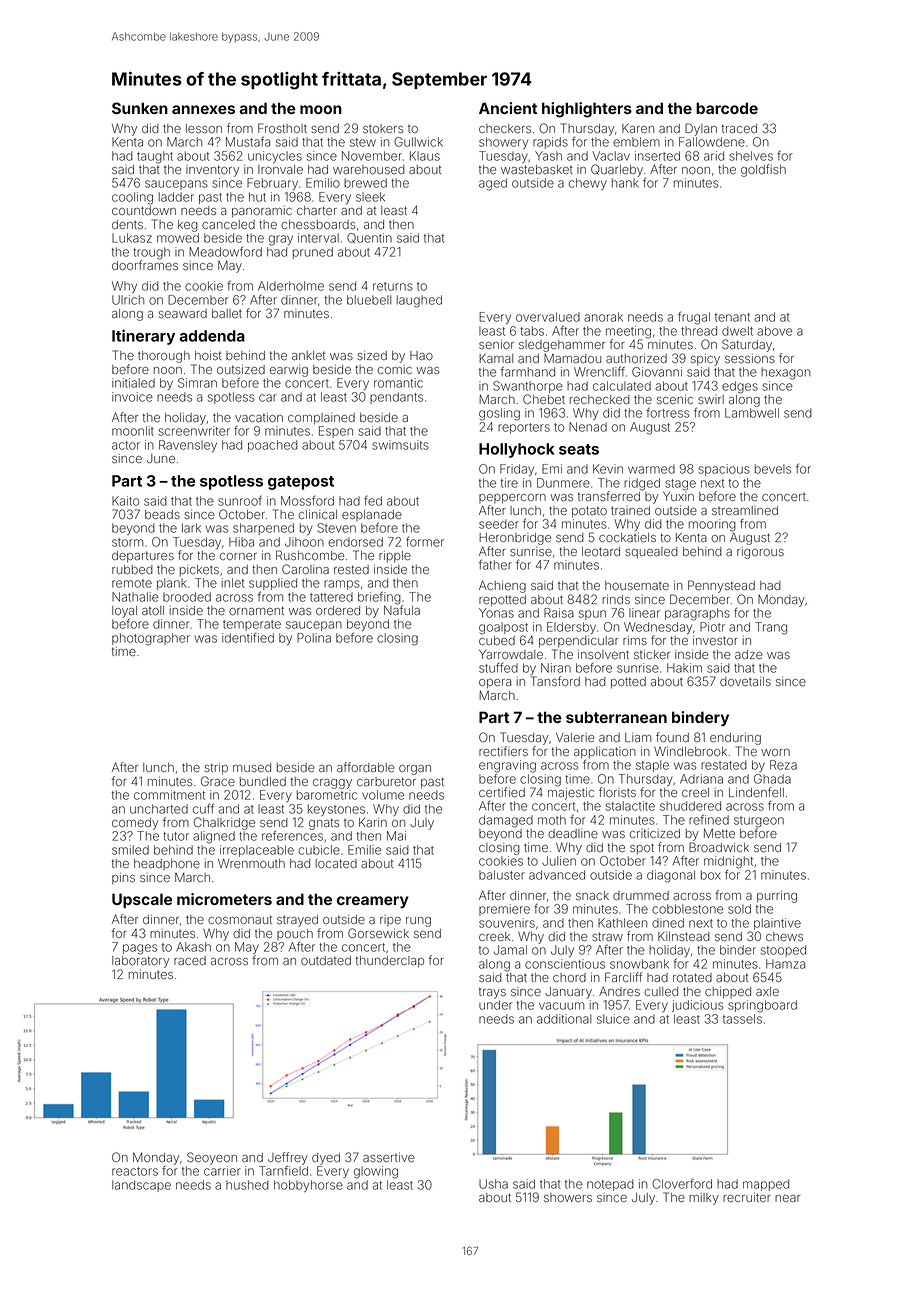 This screenshot has height=1308, width=924. What do you see at coordinates (402, 610) in the screenshot?
I see `Nafula` at bounding box center [402, 610].
